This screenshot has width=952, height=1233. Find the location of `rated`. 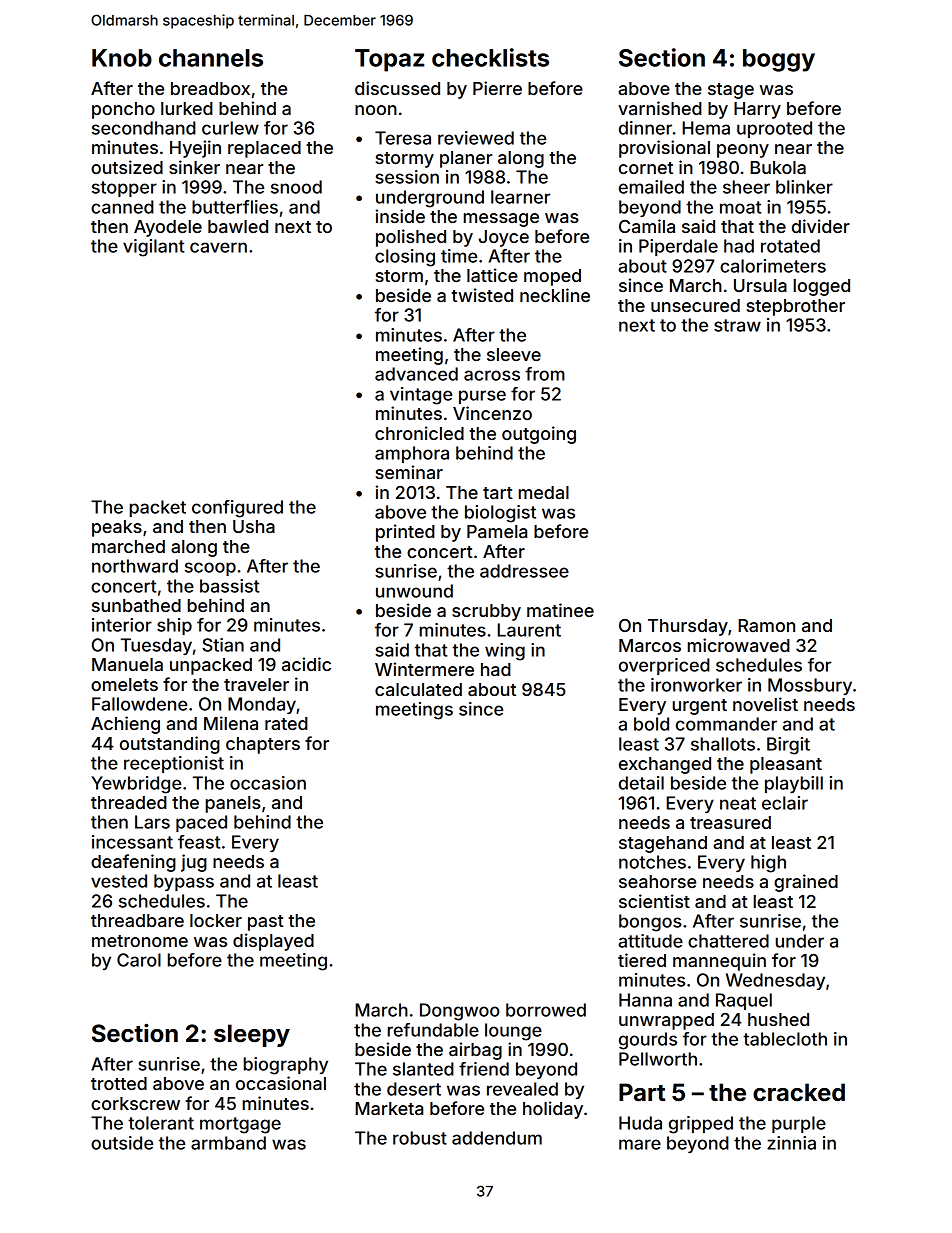

rated is located at coordinates (286, 723).
